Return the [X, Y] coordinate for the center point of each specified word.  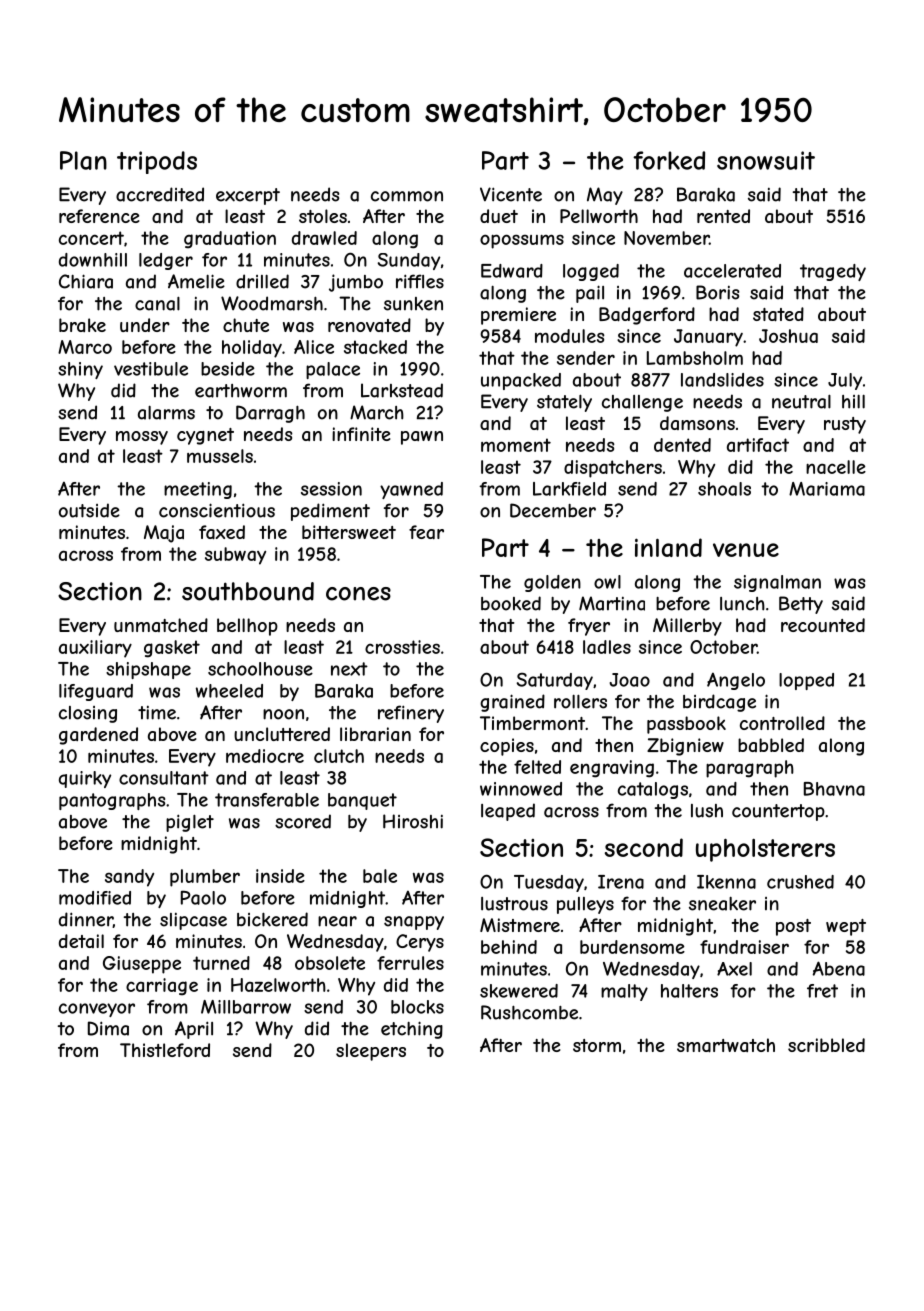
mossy [142, 438]
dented [682, 445]
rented [723, 216]
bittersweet [349, 532]
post [793, 927]
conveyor [97, 1010]
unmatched [161, 625]
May [605, 196]
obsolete [330, 963]
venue [746, 550]
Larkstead [402, 390]
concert [91, 238]
